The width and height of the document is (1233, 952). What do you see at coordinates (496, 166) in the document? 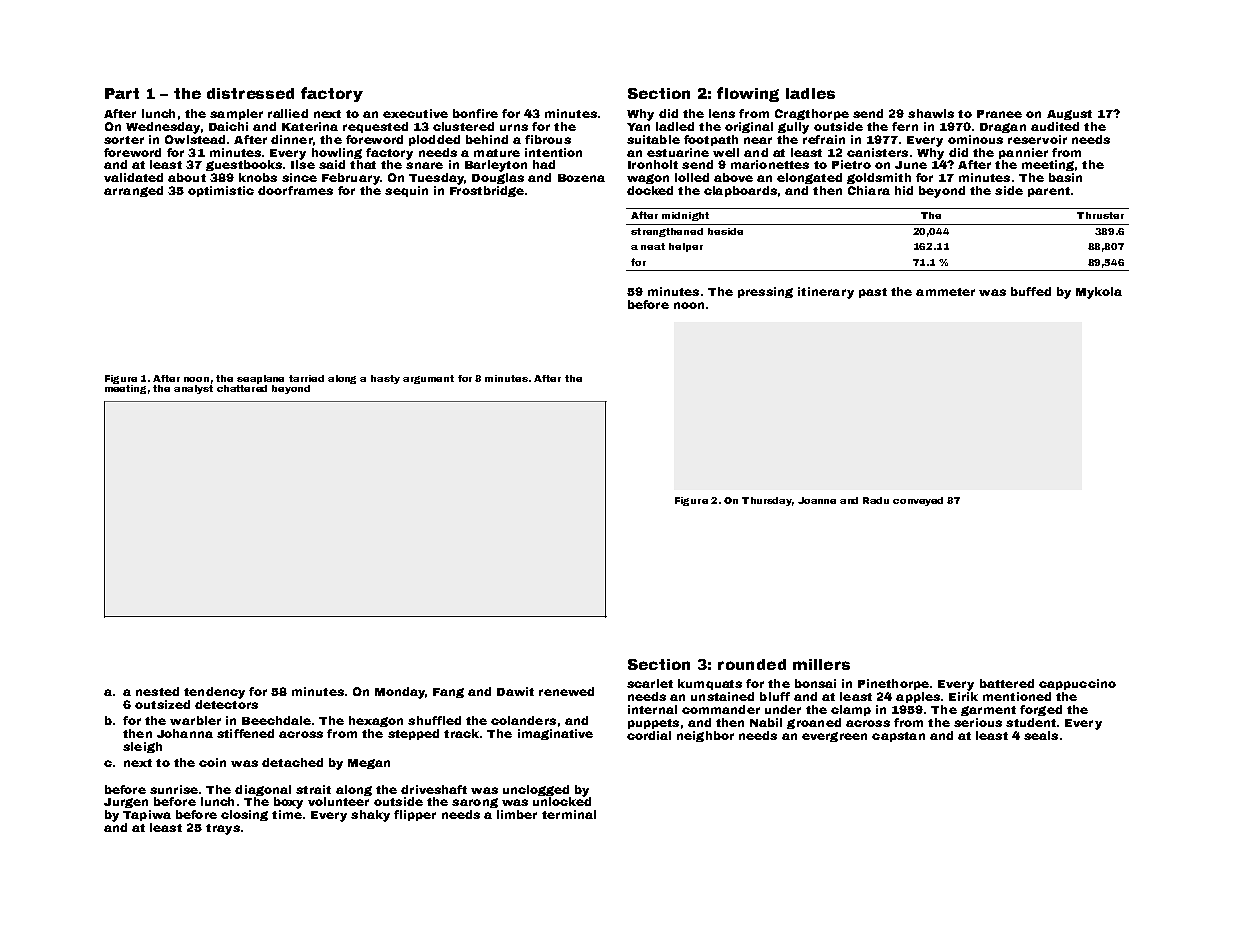
I see `Barleyton` at bounding box center [496, 166].
